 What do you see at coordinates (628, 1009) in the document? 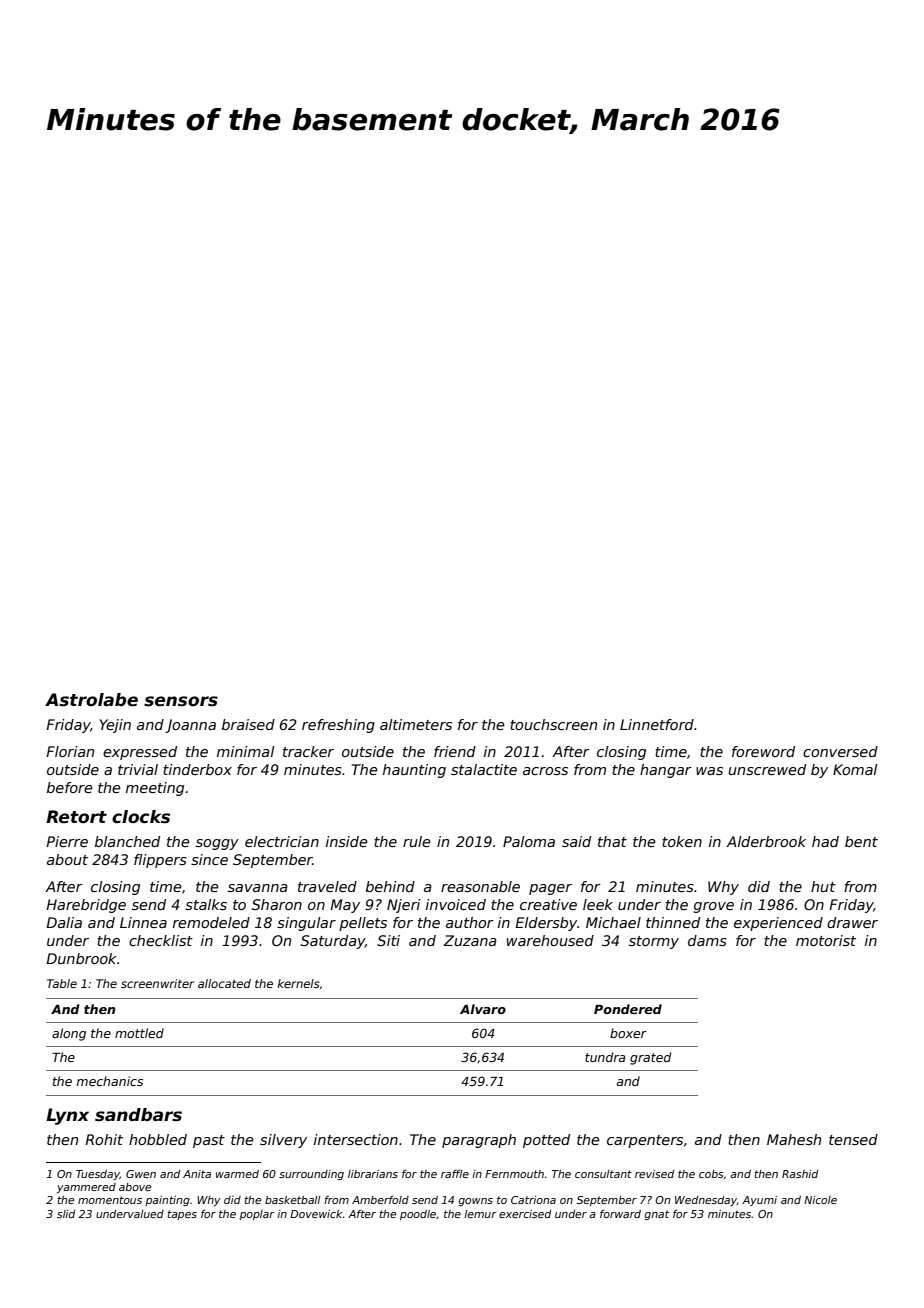
I see `Pondered` at bounding box center [628, 1009].
